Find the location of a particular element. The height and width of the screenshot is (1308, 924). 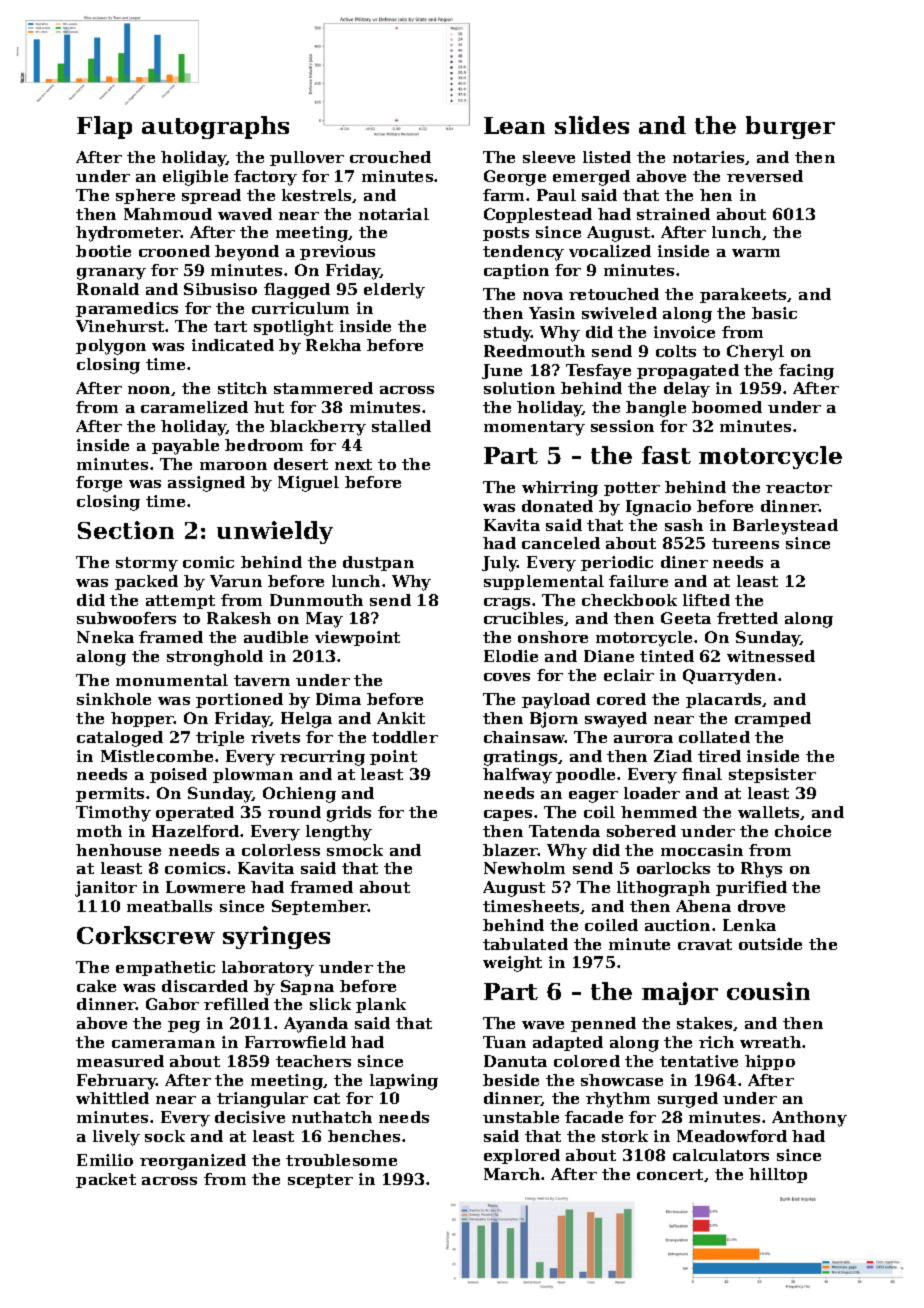

dustpan is located at coordinates (378, 563).
